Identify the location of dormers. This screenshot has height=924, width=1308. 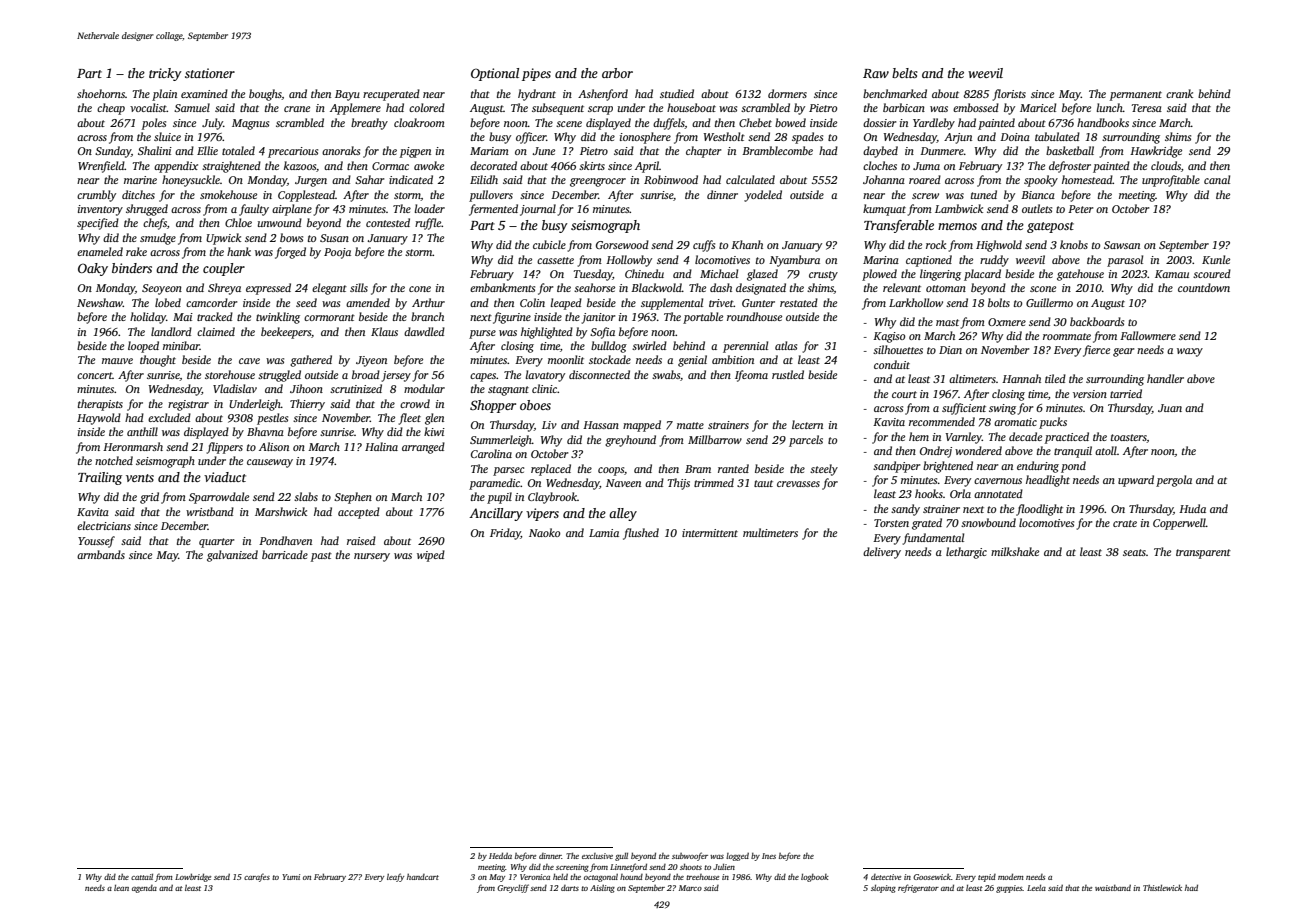
(787, 93).
